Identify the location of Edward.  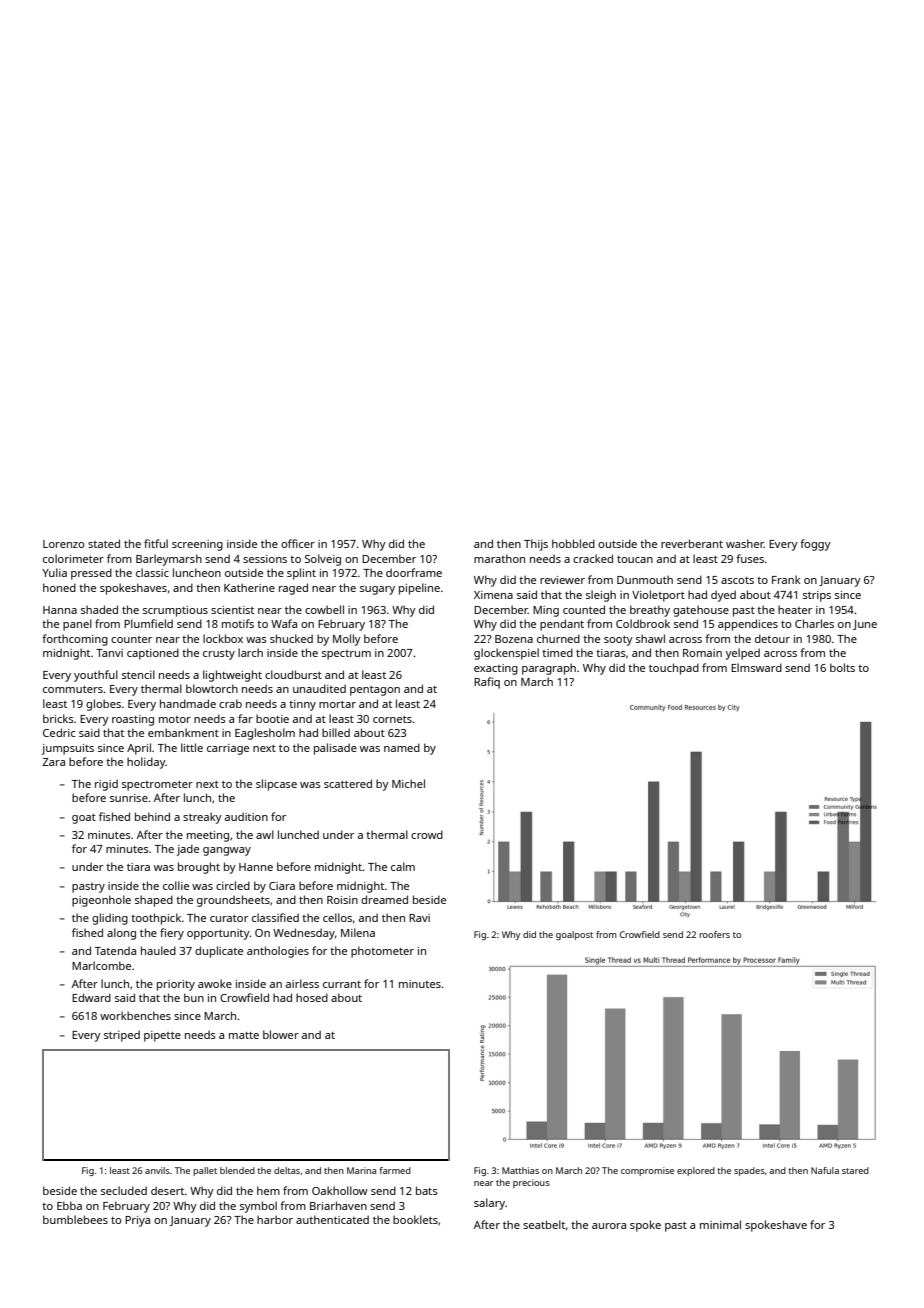
(91, 997).
